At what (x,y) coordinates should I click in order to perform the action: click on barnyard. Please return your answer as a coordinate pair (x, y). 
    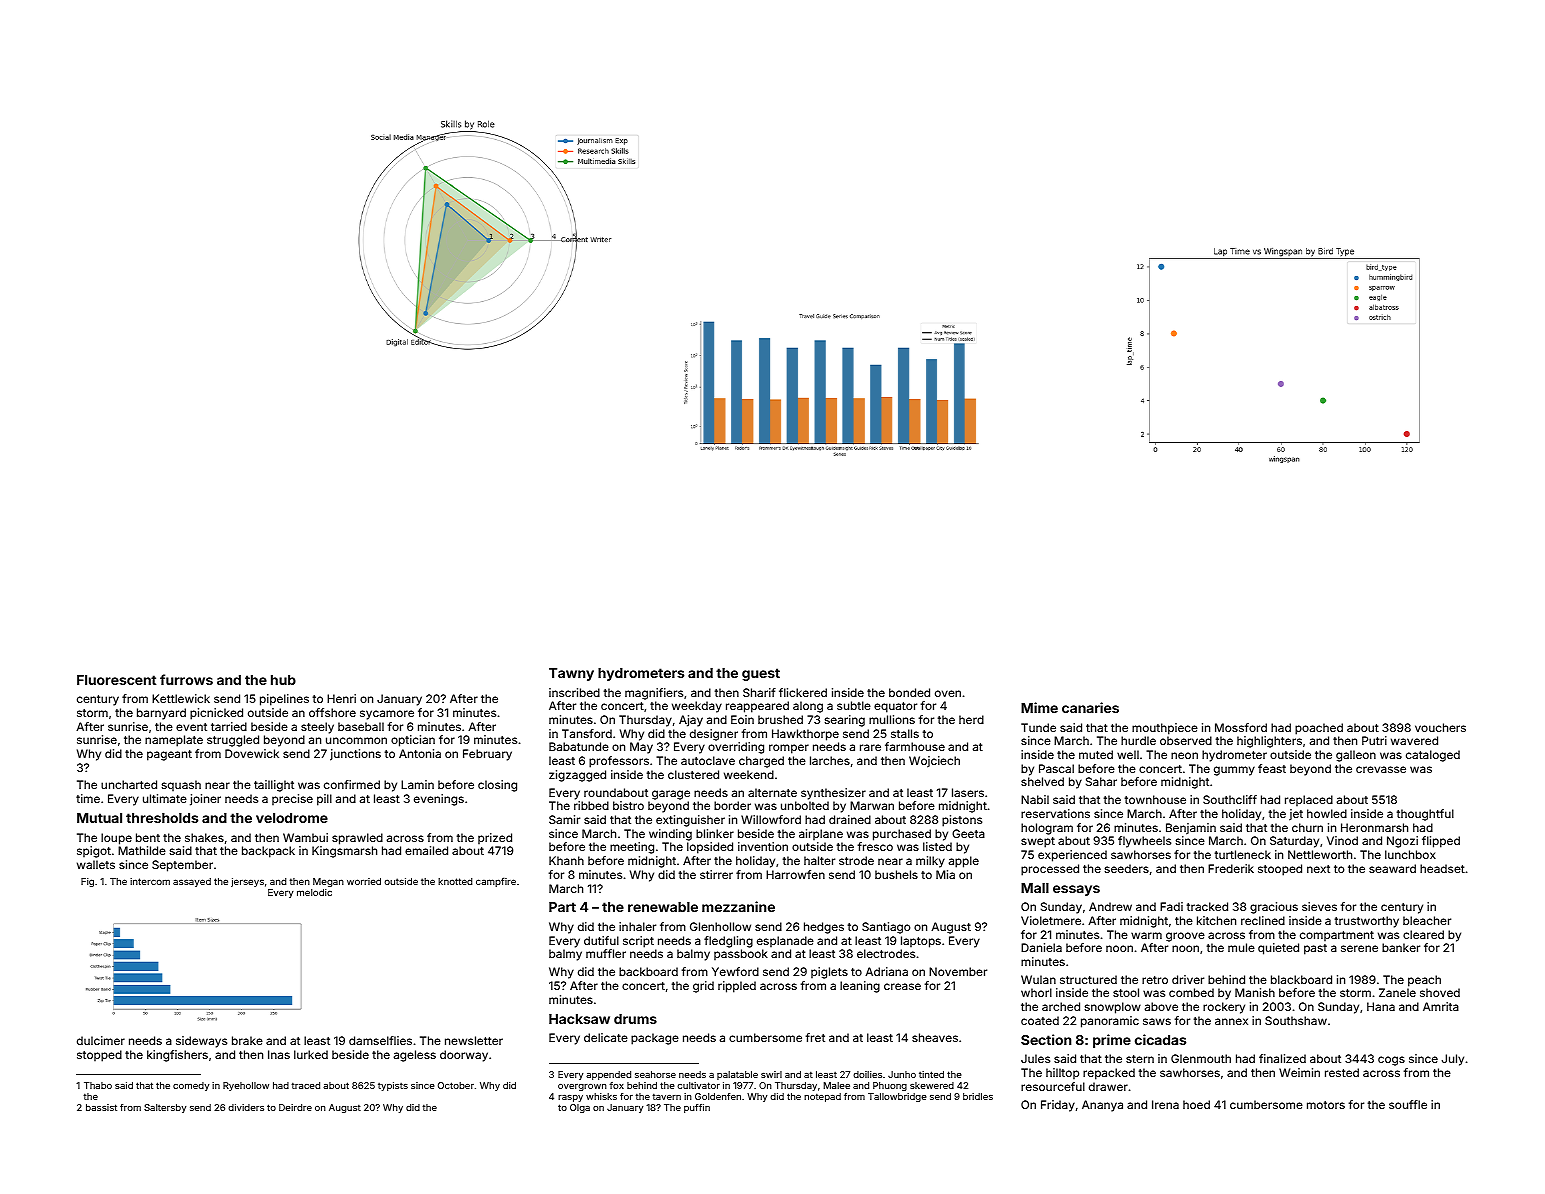
    Looking at the image, I should click on (161, 714).
